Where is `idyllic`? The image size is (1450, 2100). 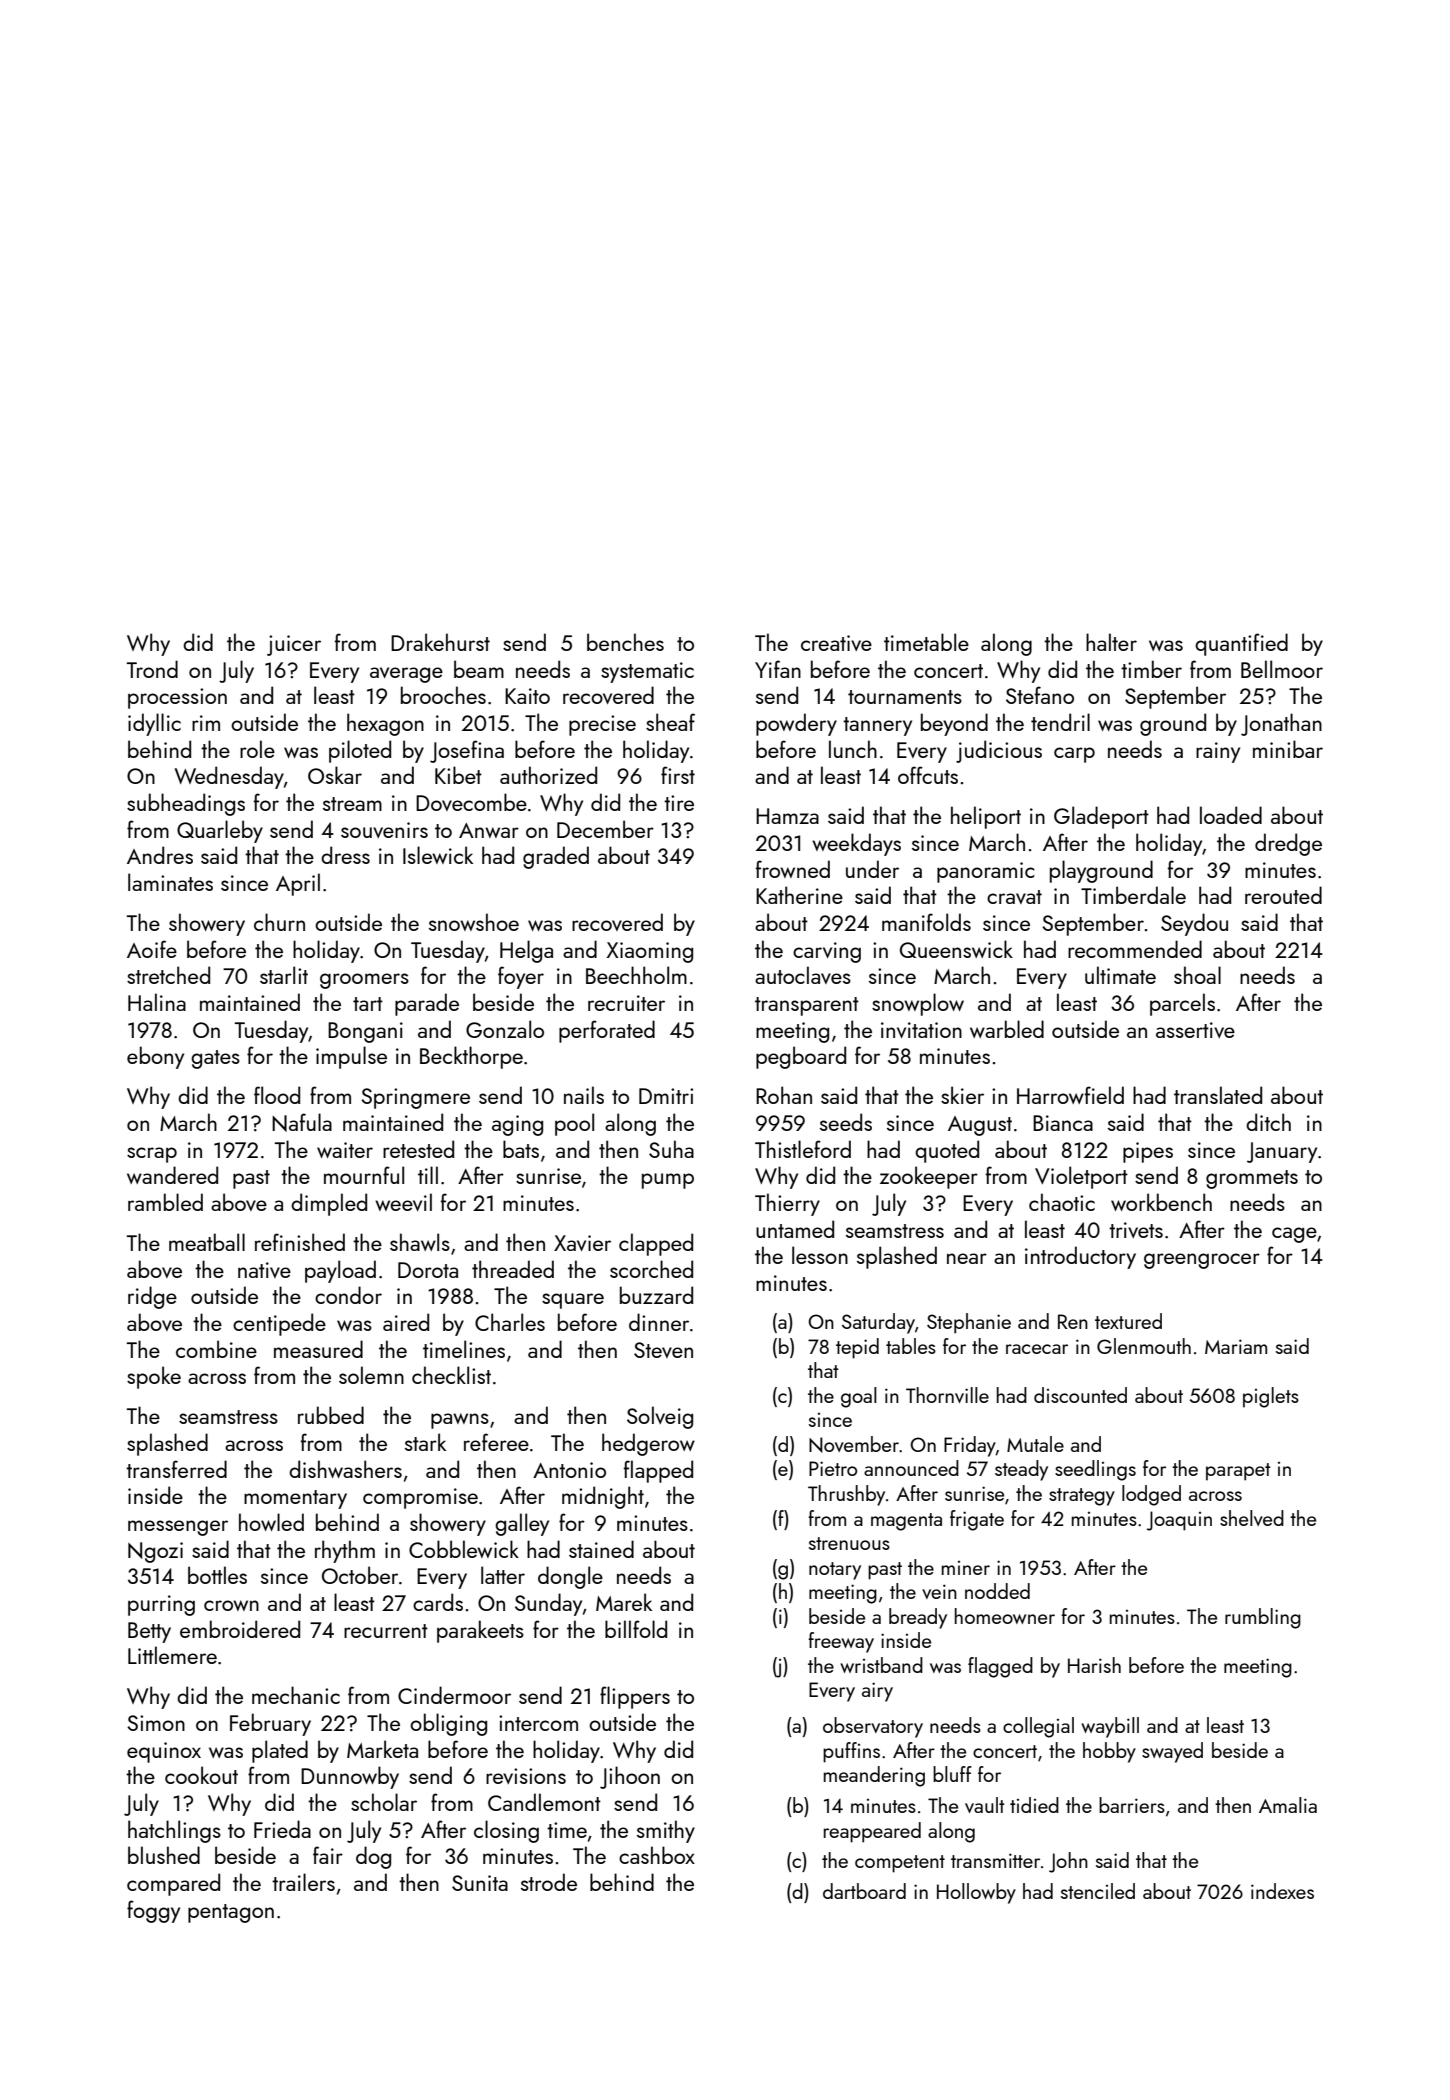
idyllic is located at coordinates (154, 724).
